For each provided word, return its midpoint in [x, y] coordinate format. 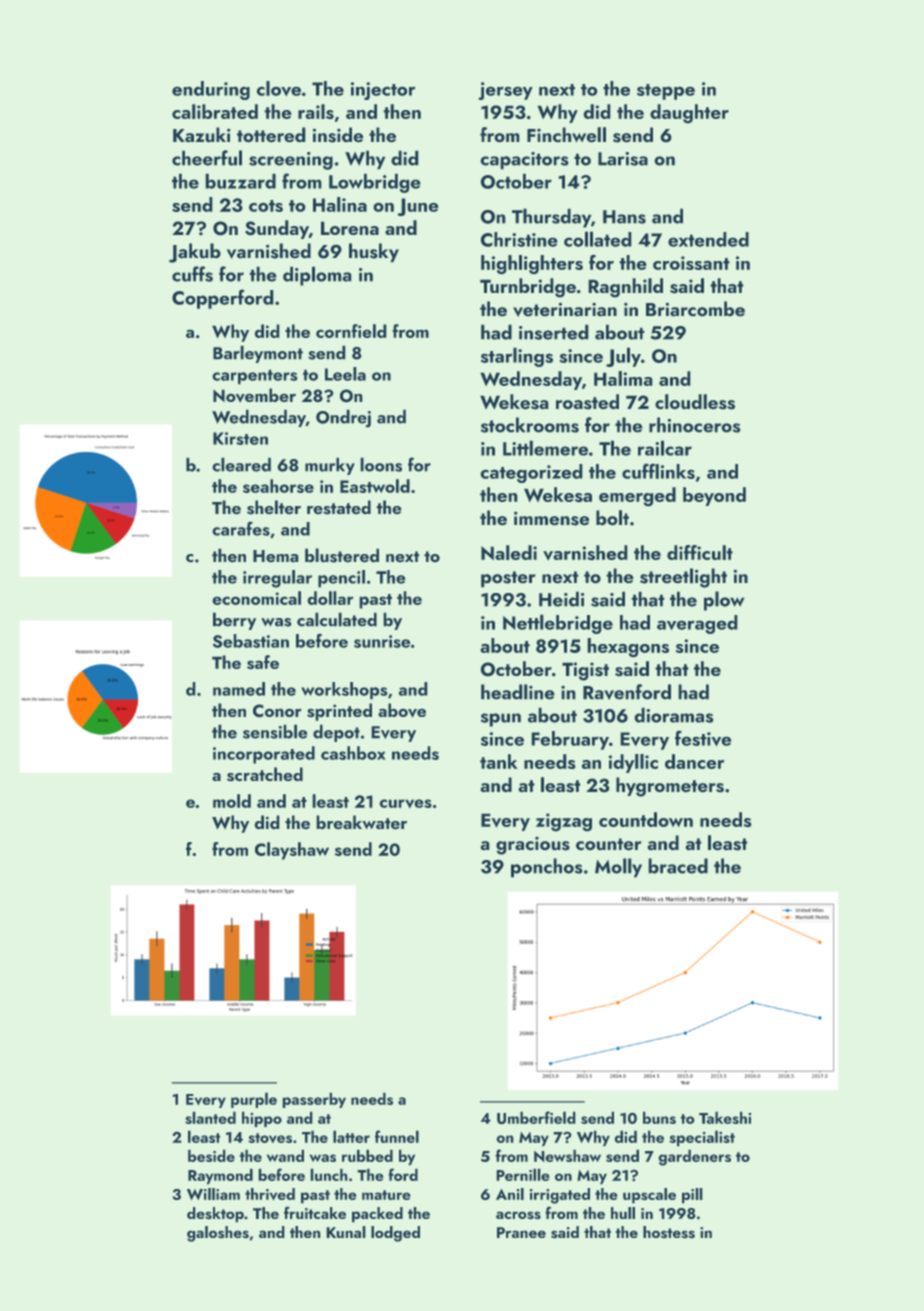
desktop [215, 1215]
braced [678, 866]
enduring [211, 90]
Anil [510, 1194]
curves [405, 803]
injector [383, 91]
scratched [265, 774]
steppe [666, 92]
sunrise [382, 641]
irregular [277, 579]
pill [692, 1196]
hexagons [628, 648]
